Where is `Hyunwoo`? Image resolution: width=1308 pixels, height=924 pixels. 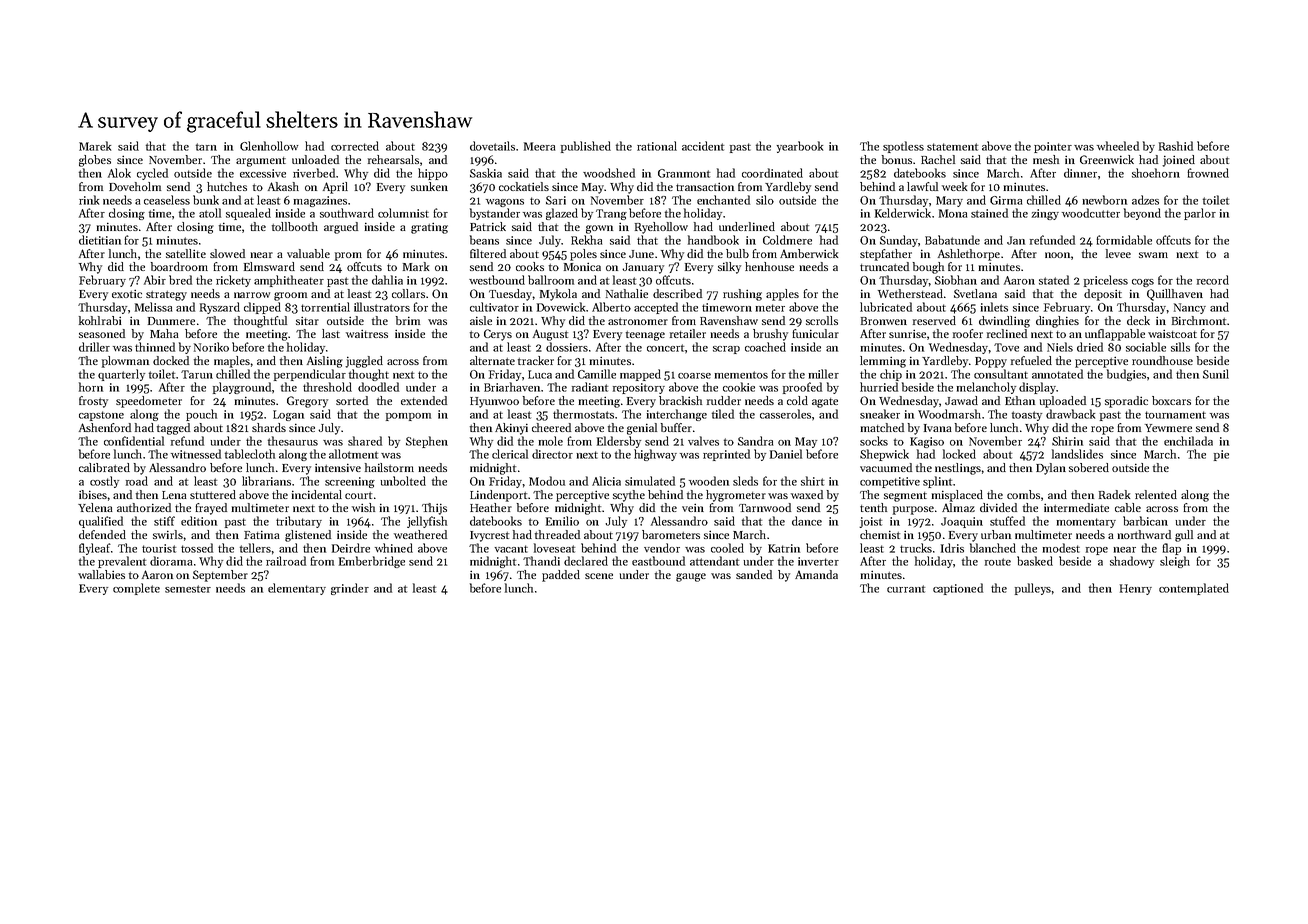 Hyunwoo is located at coordinates (494, 402).
